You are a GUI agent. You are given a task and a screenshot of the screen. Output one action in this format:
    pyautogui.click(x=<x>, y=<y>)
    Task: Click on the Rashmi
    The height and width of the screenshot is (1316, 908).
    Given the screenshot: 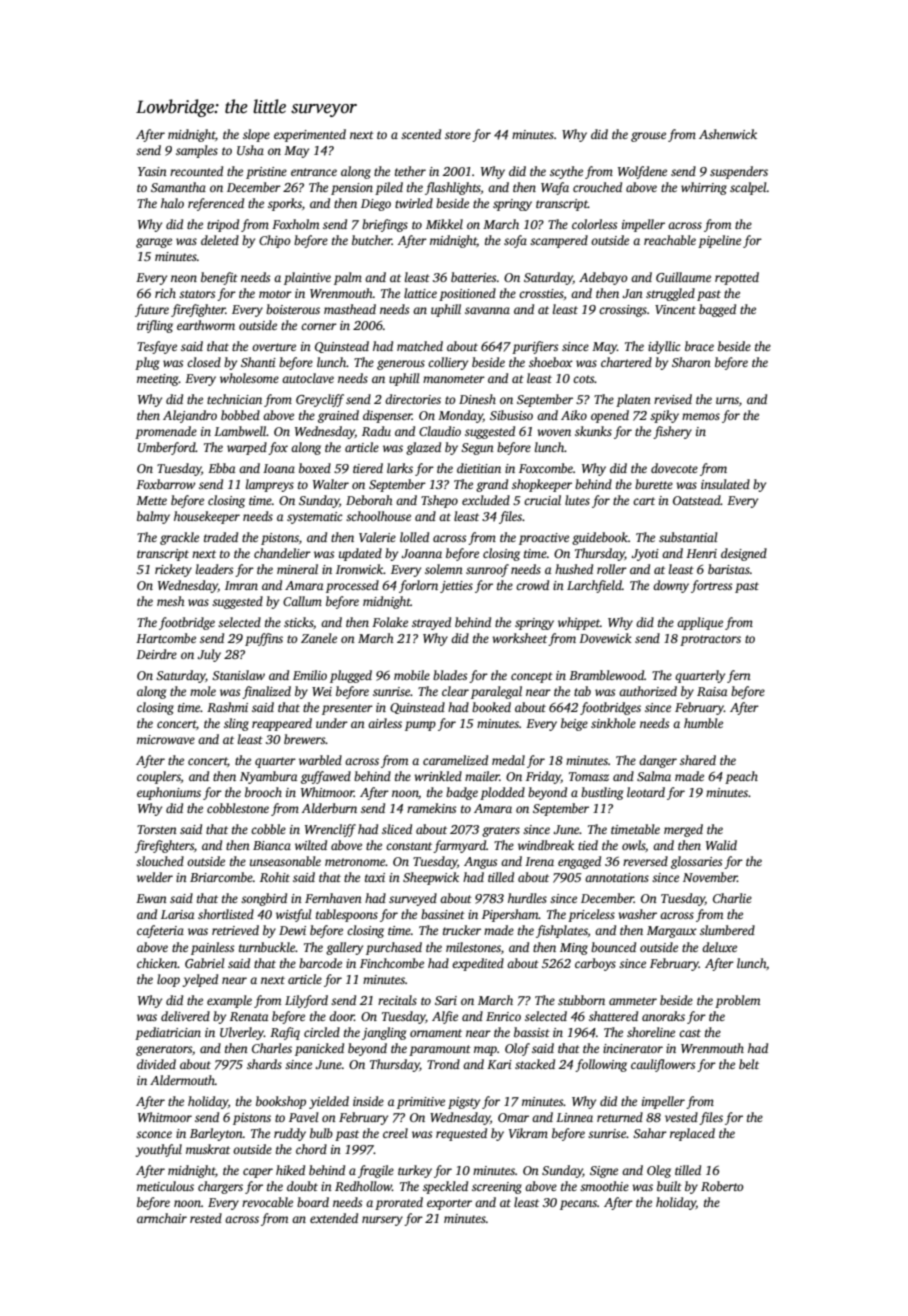 What is the action you would take?
    pyautogui.click(x=227, y=707)
